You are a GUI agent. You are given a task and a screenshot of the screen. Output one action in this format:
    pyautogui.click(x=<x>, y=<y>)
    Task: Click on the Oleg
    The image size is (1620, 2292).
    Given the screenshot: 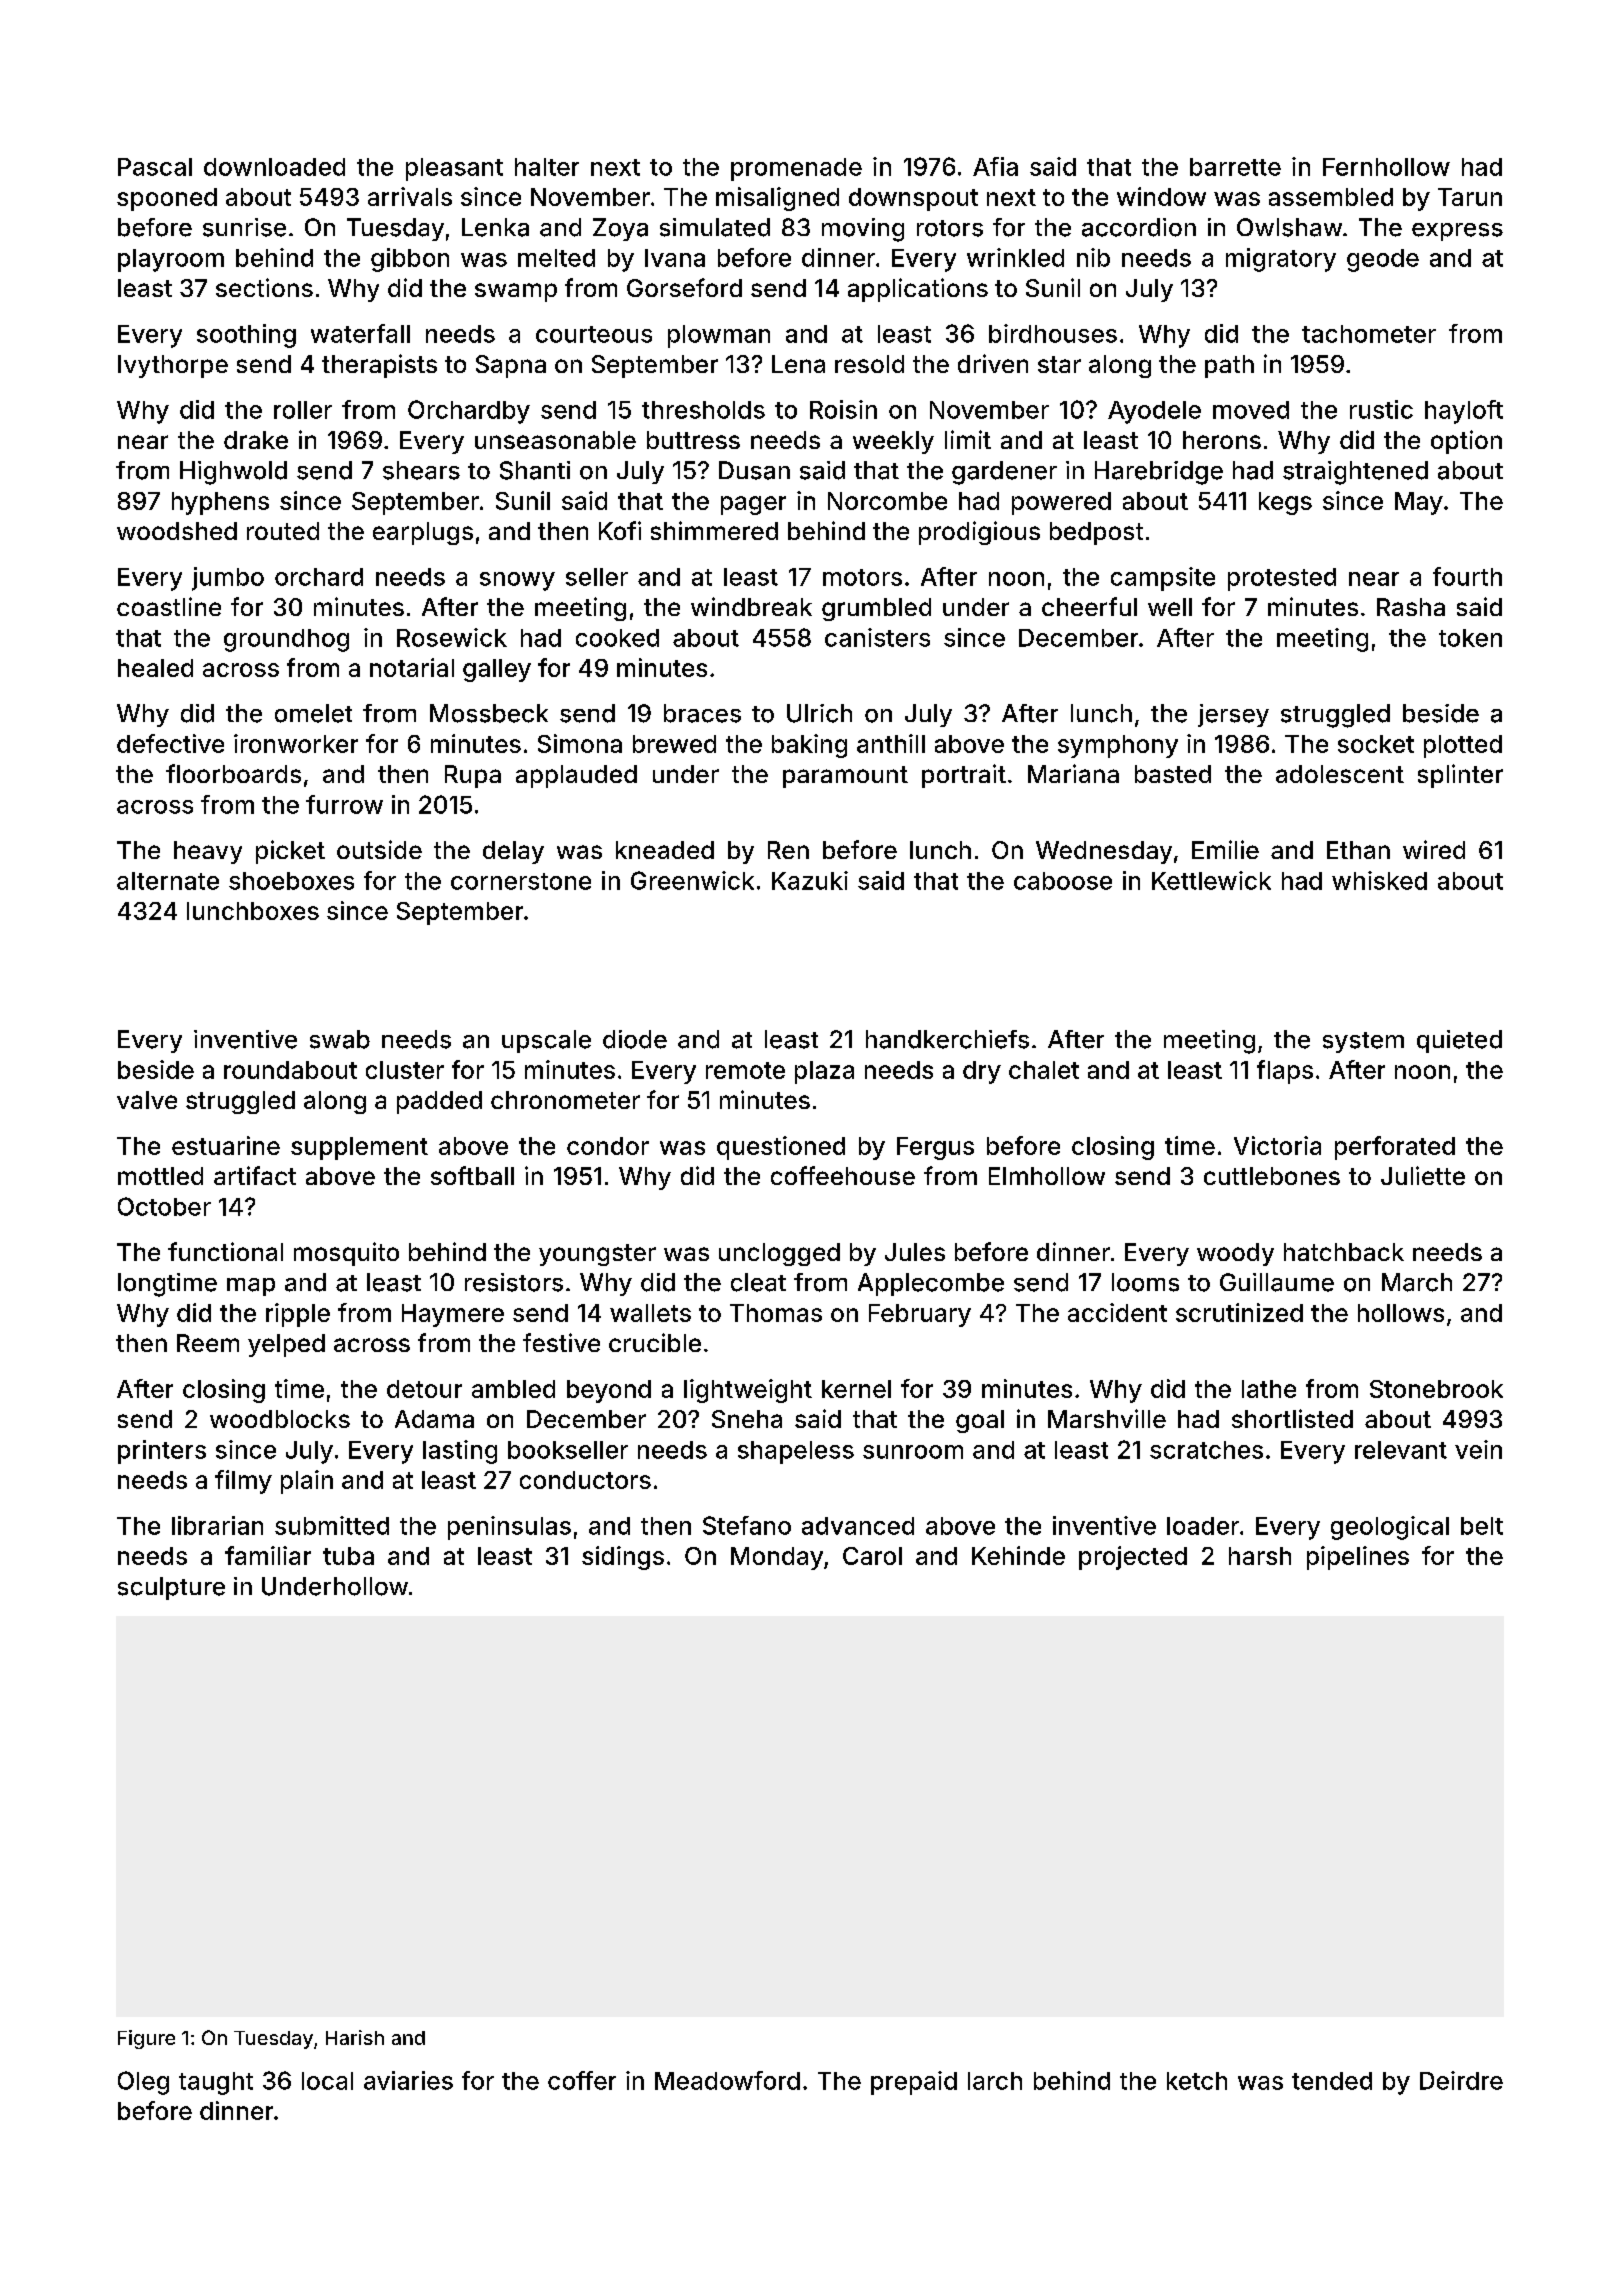 What is the action you would take?
    pyautogui.click(x=143, y=2083)
